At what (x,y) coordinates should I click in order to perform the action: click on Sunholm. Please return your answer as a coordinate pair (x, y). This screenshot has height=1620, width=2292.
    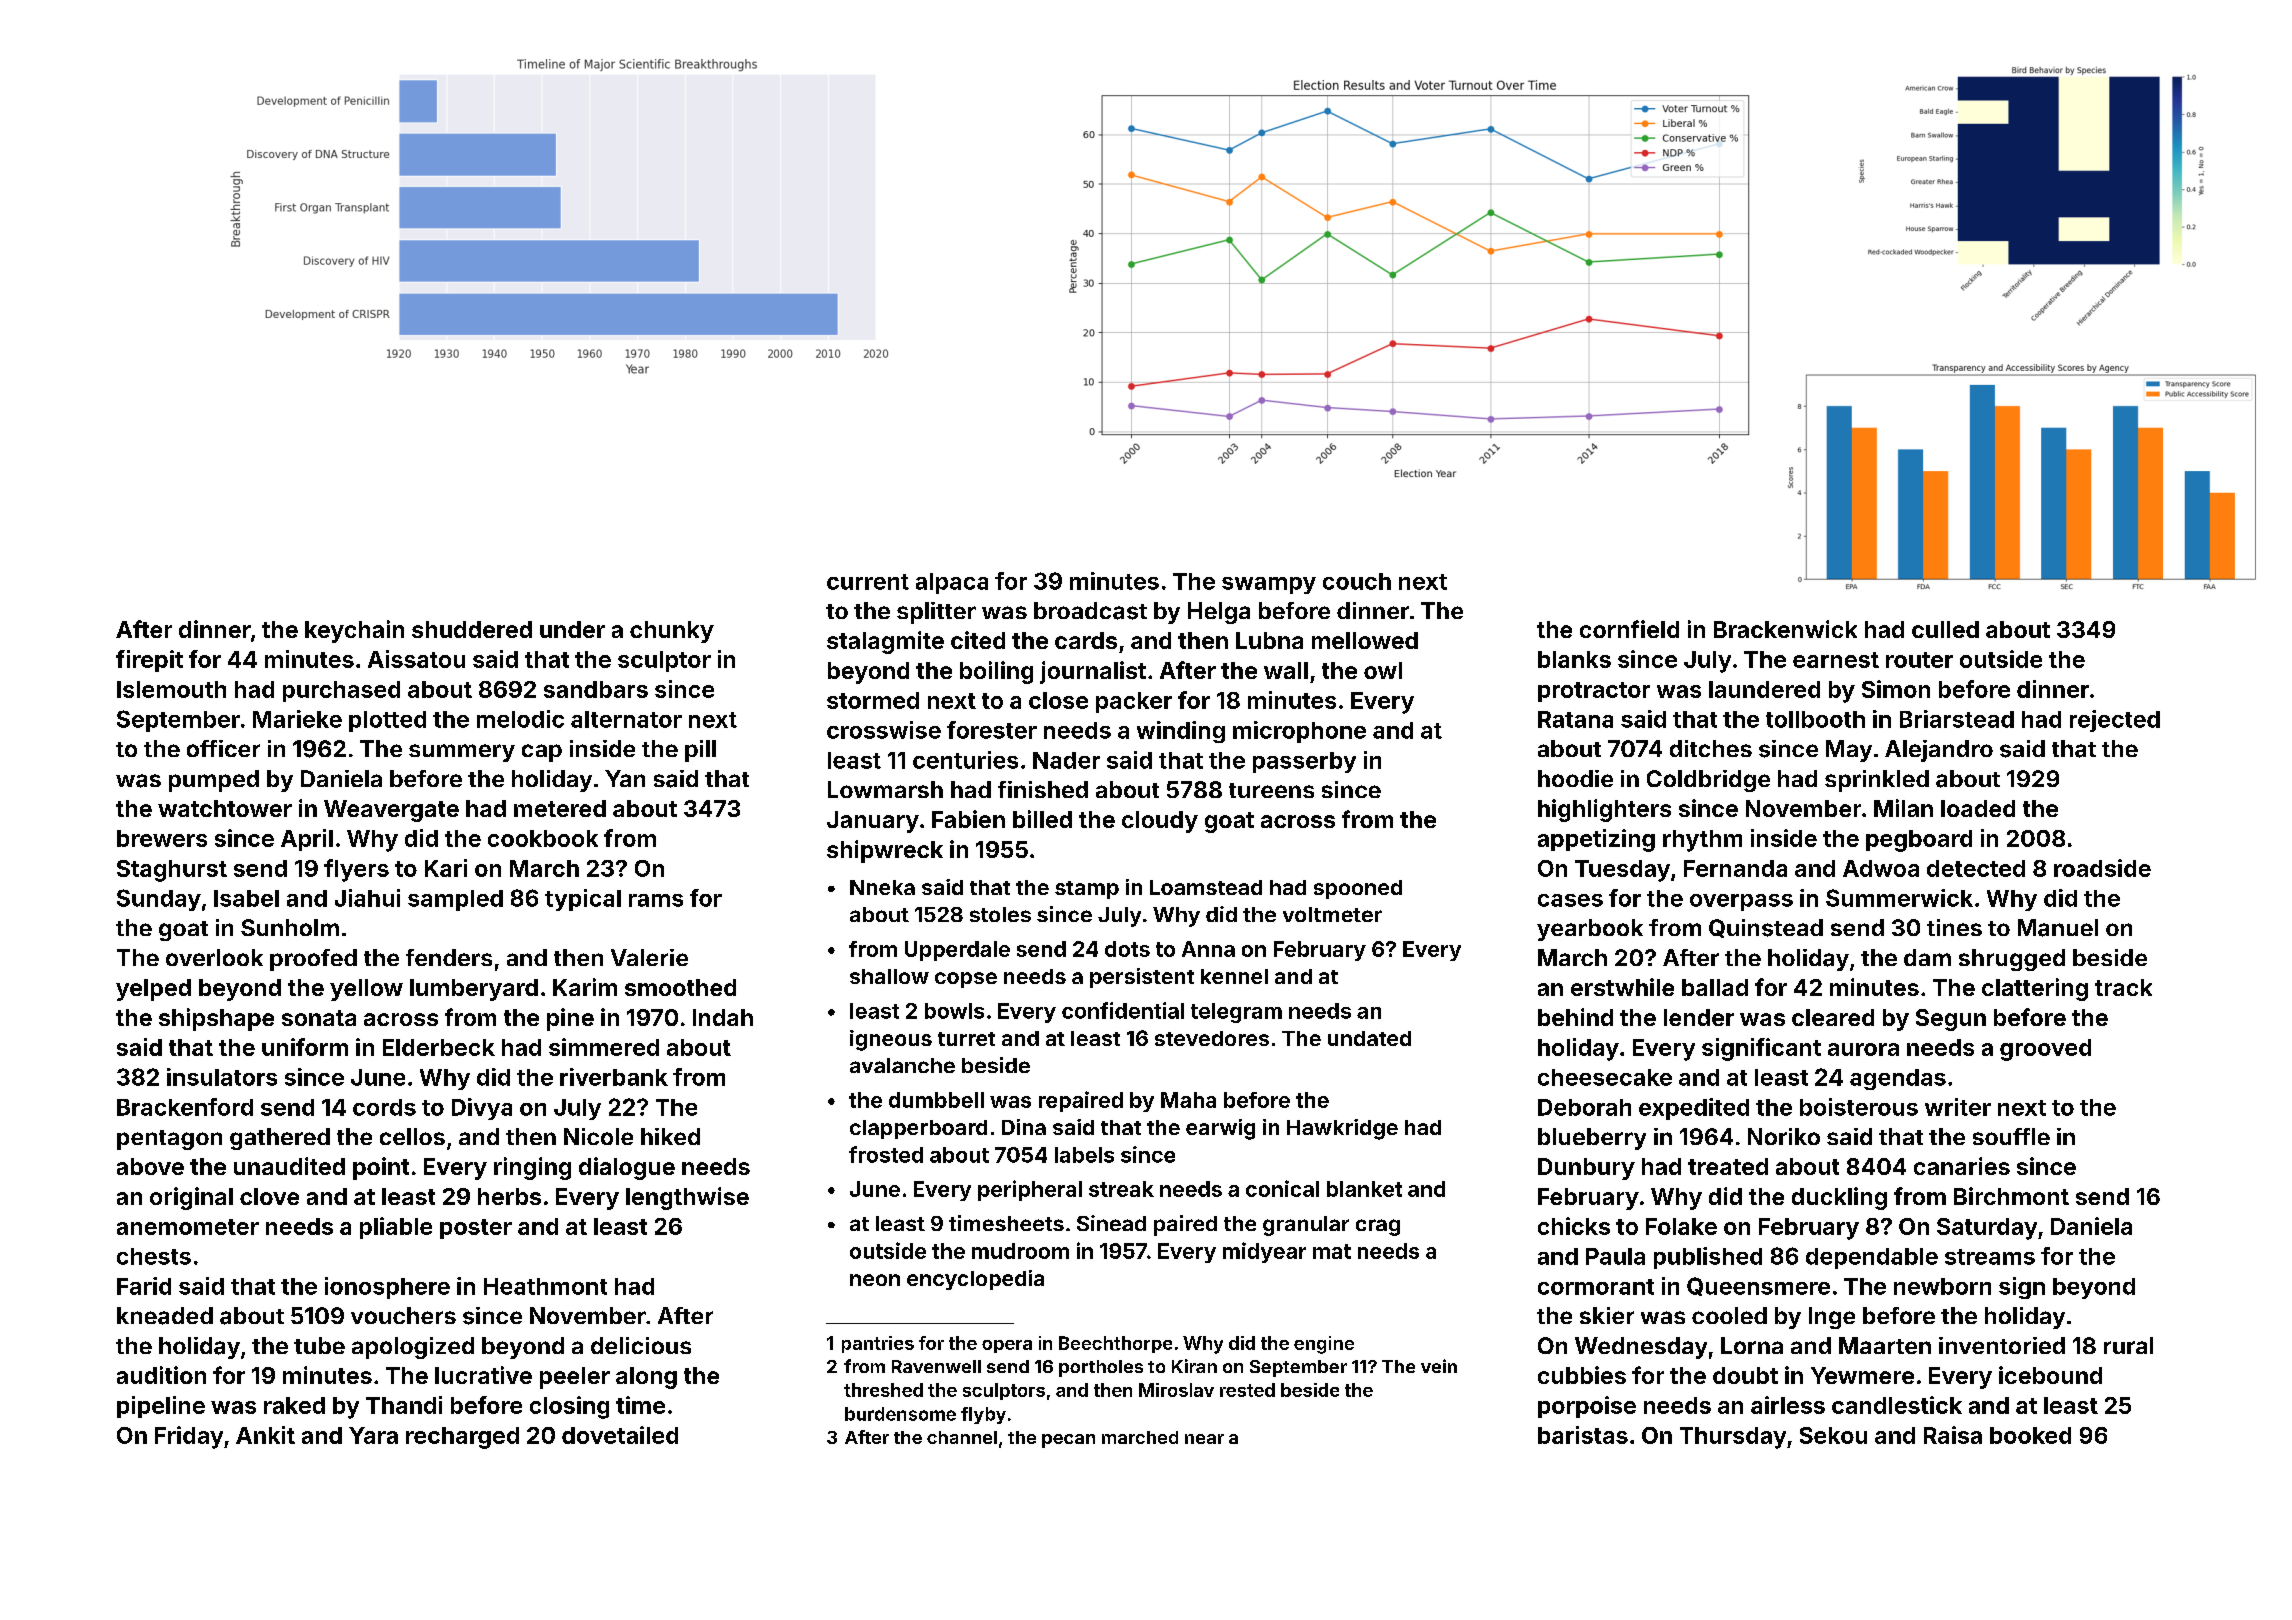
    Looking at the image, I should click on (290, 927).
